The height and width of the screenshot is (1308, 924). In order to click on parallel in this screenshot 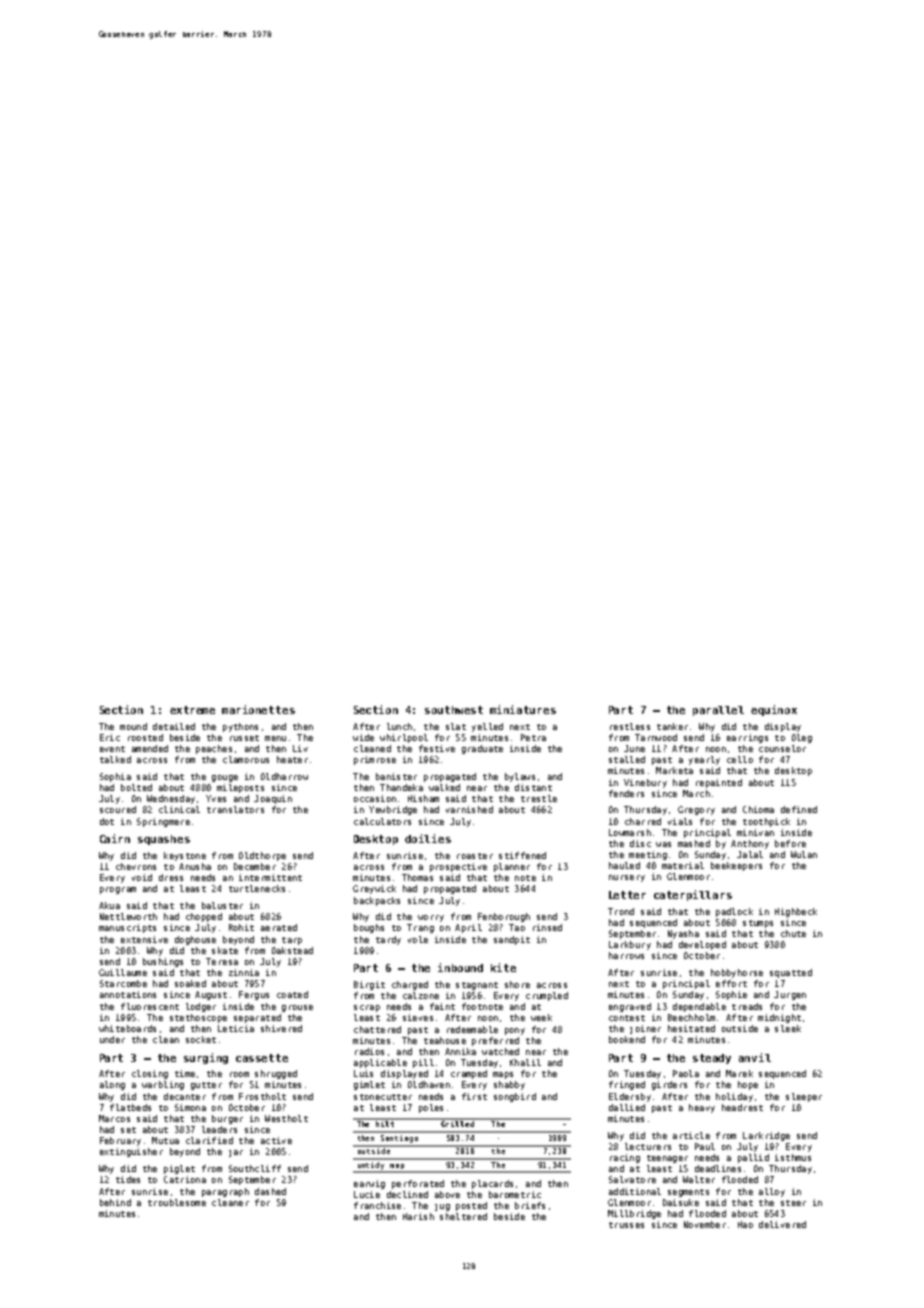, I will do `click(718, 711)`.
